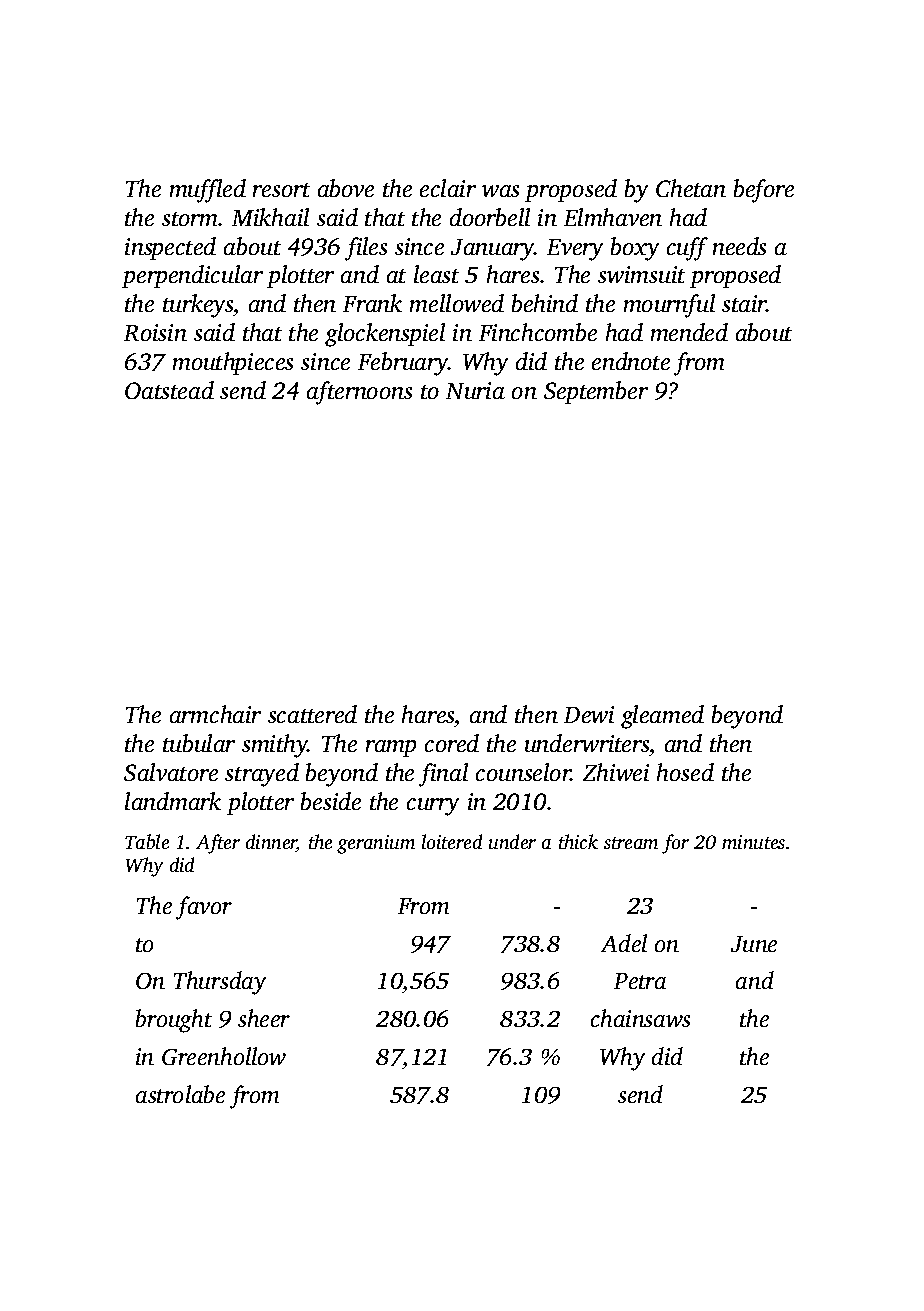 Image resolution: width=924 pixels, height=1311 pixels. Describe the element at coordinates (689, 332) in the document. I see `mended` at that location.
